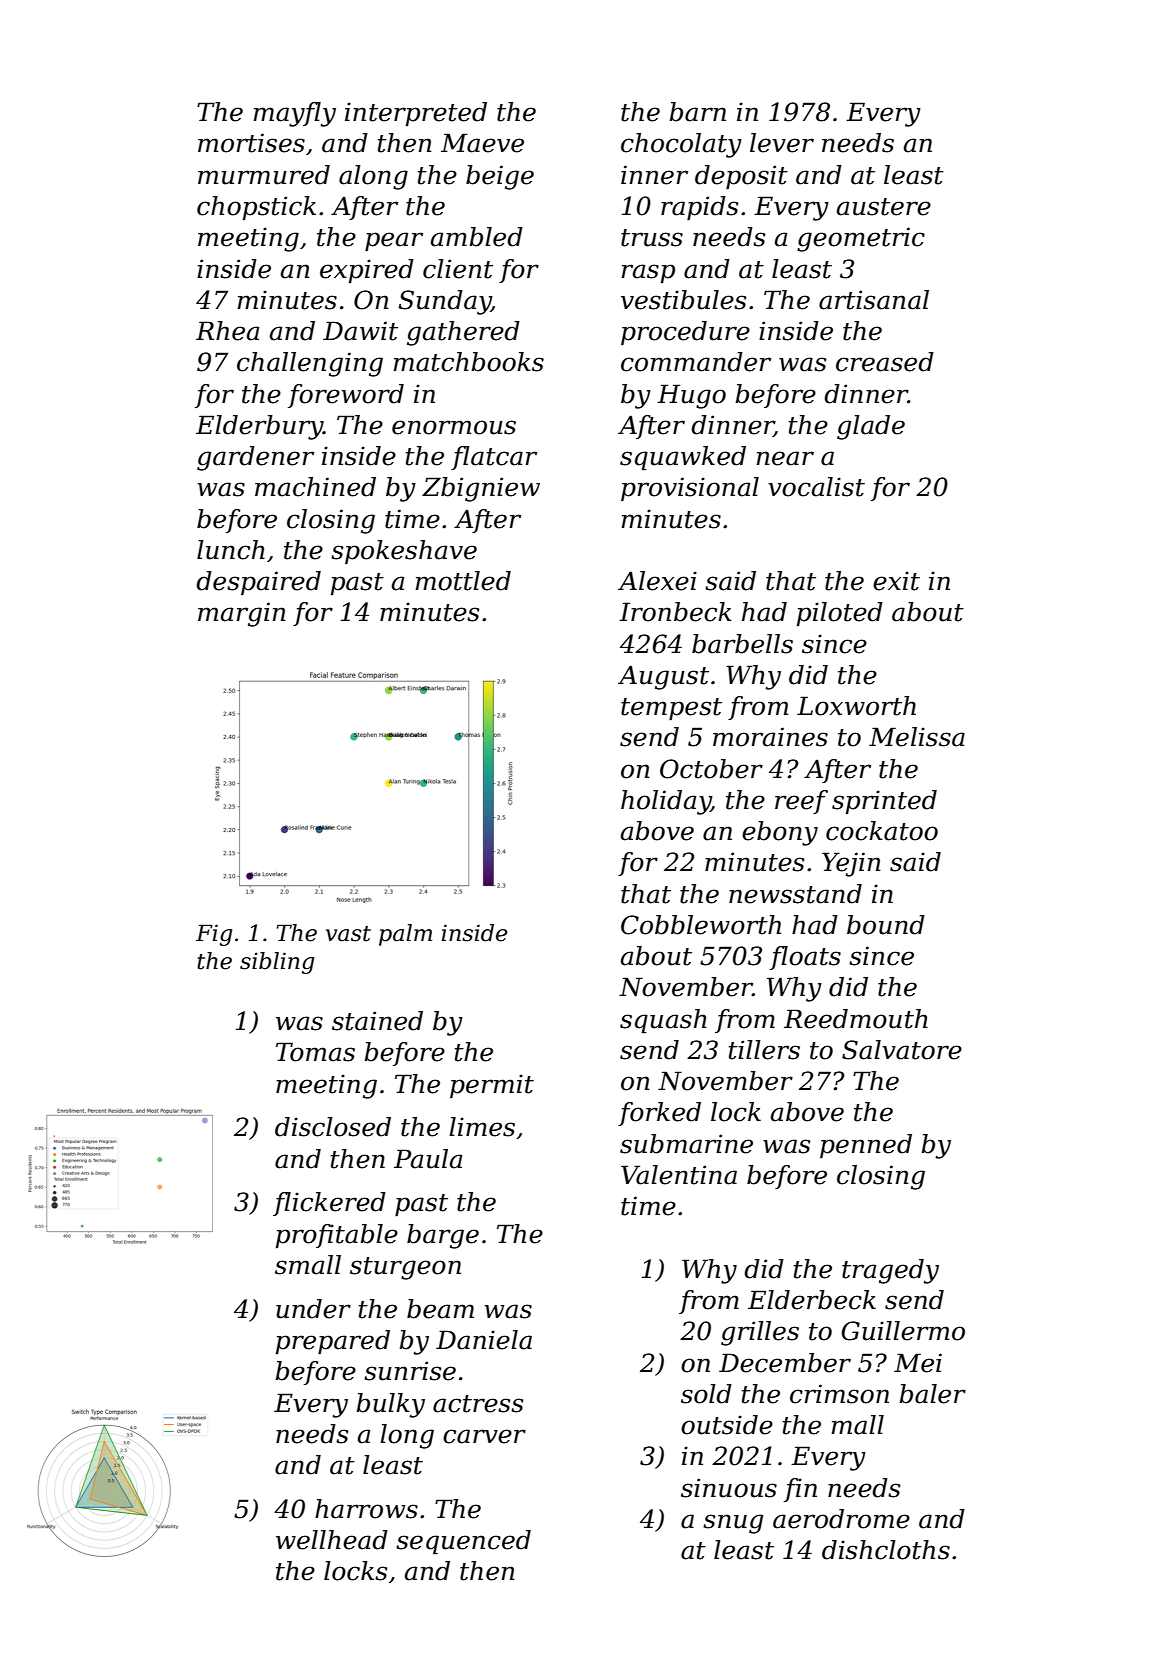  Describe the element at coordinates (727, 1425) in the screenshot. I see `outside` at that location.
